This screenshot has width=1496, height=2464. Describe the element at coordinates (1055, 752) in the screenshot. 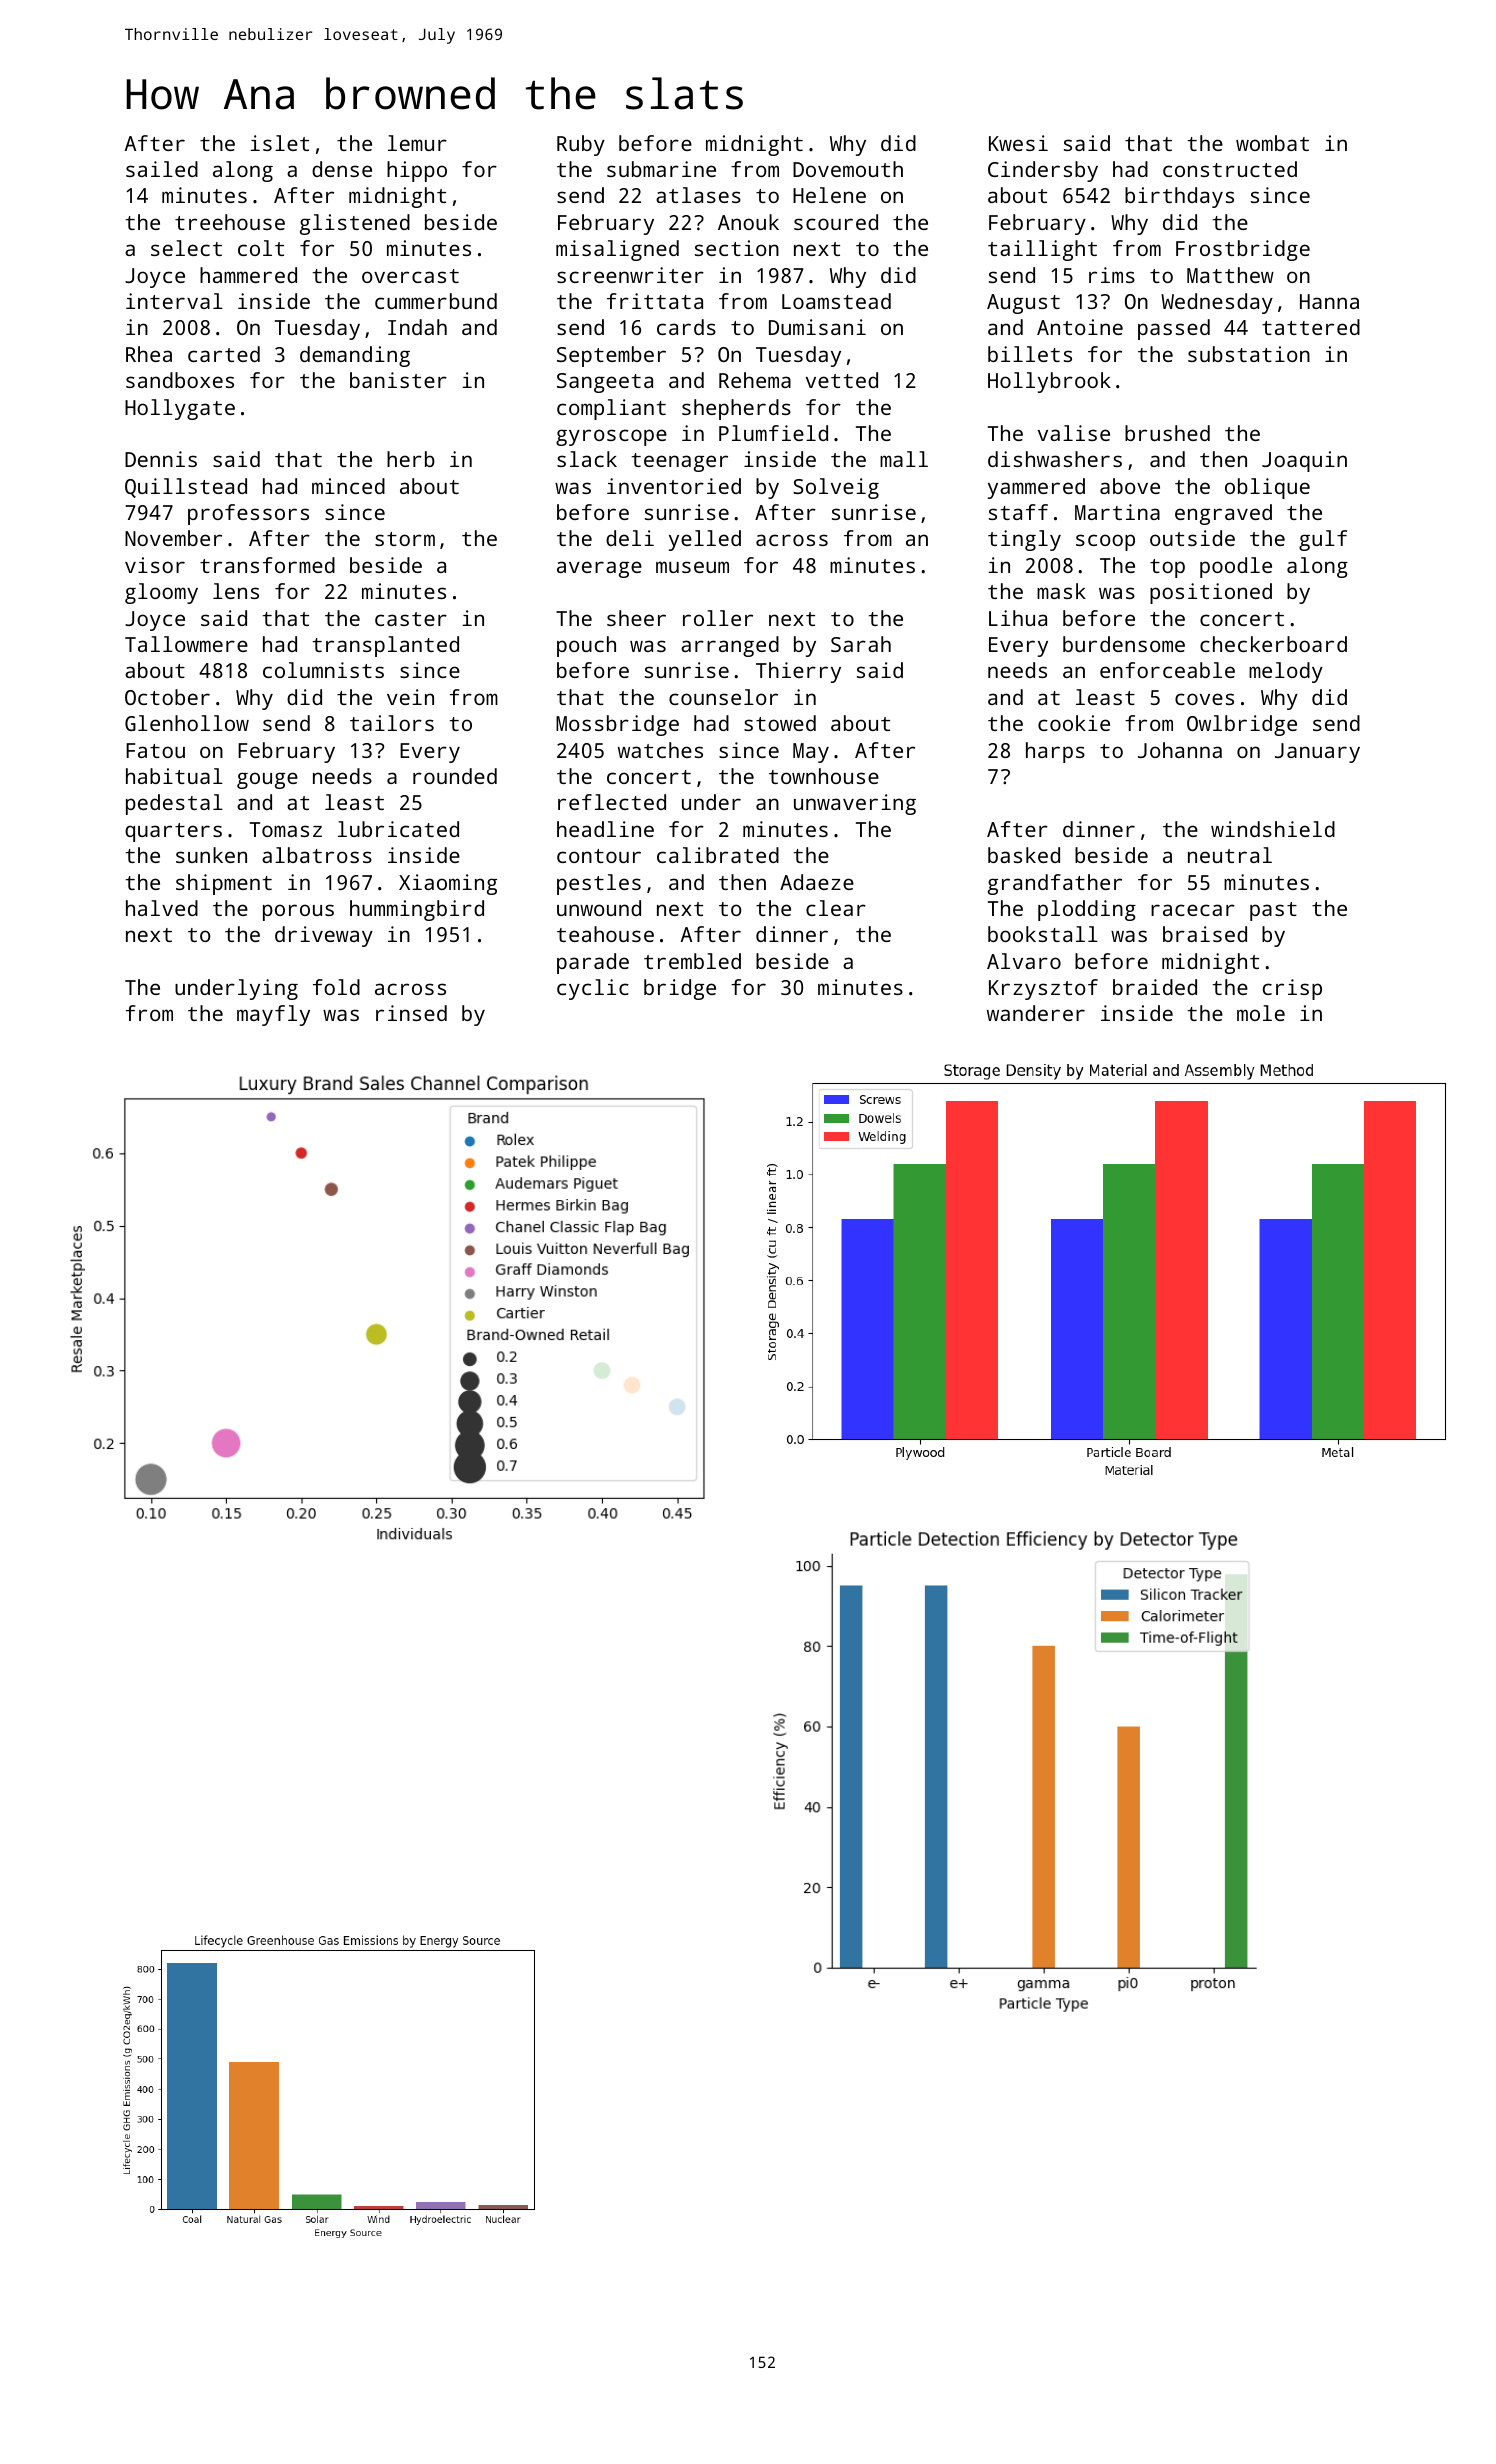

I see `harps` at that location.
